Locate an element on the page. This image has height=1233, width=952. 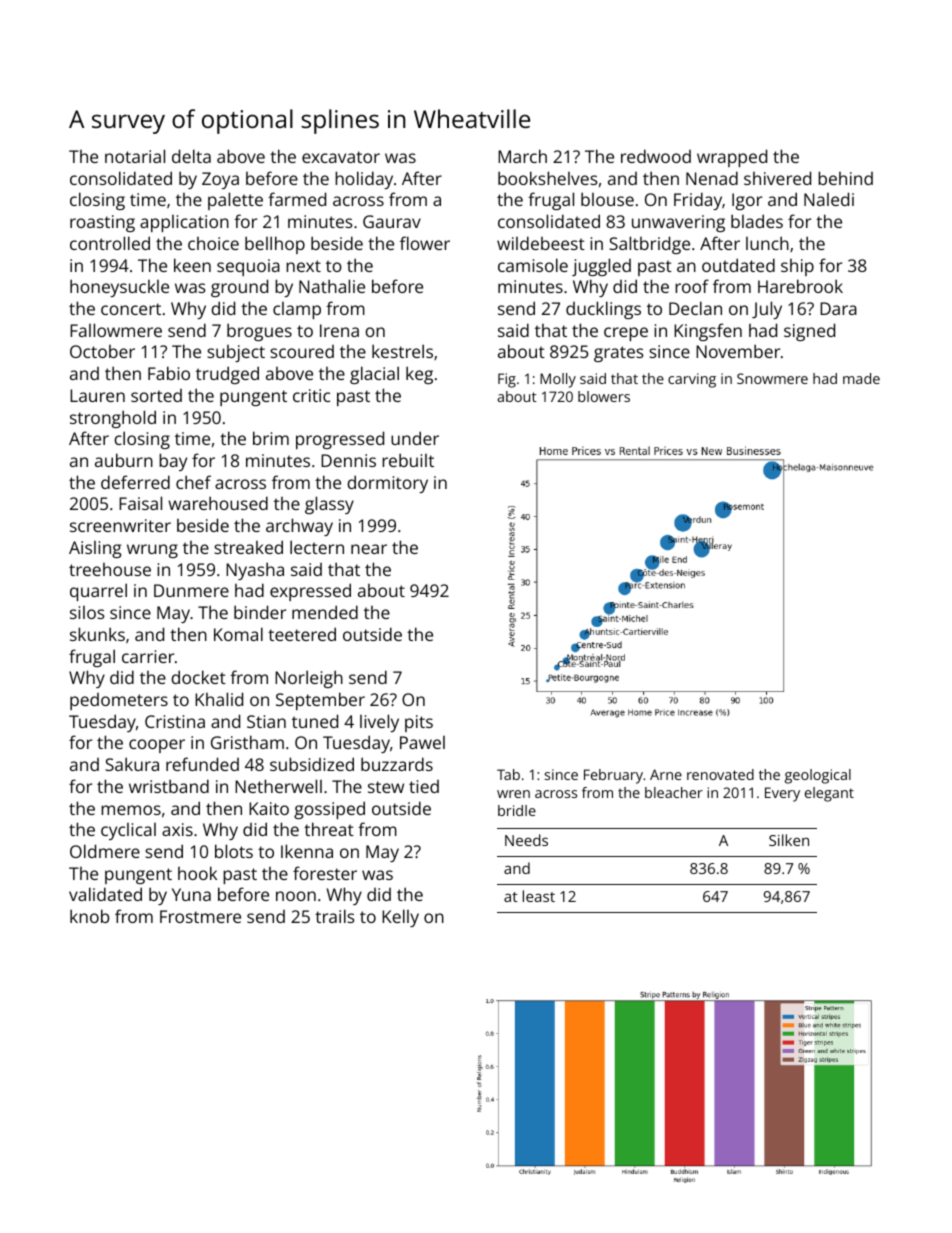
Pawel is located at coordinates (422, 742).
